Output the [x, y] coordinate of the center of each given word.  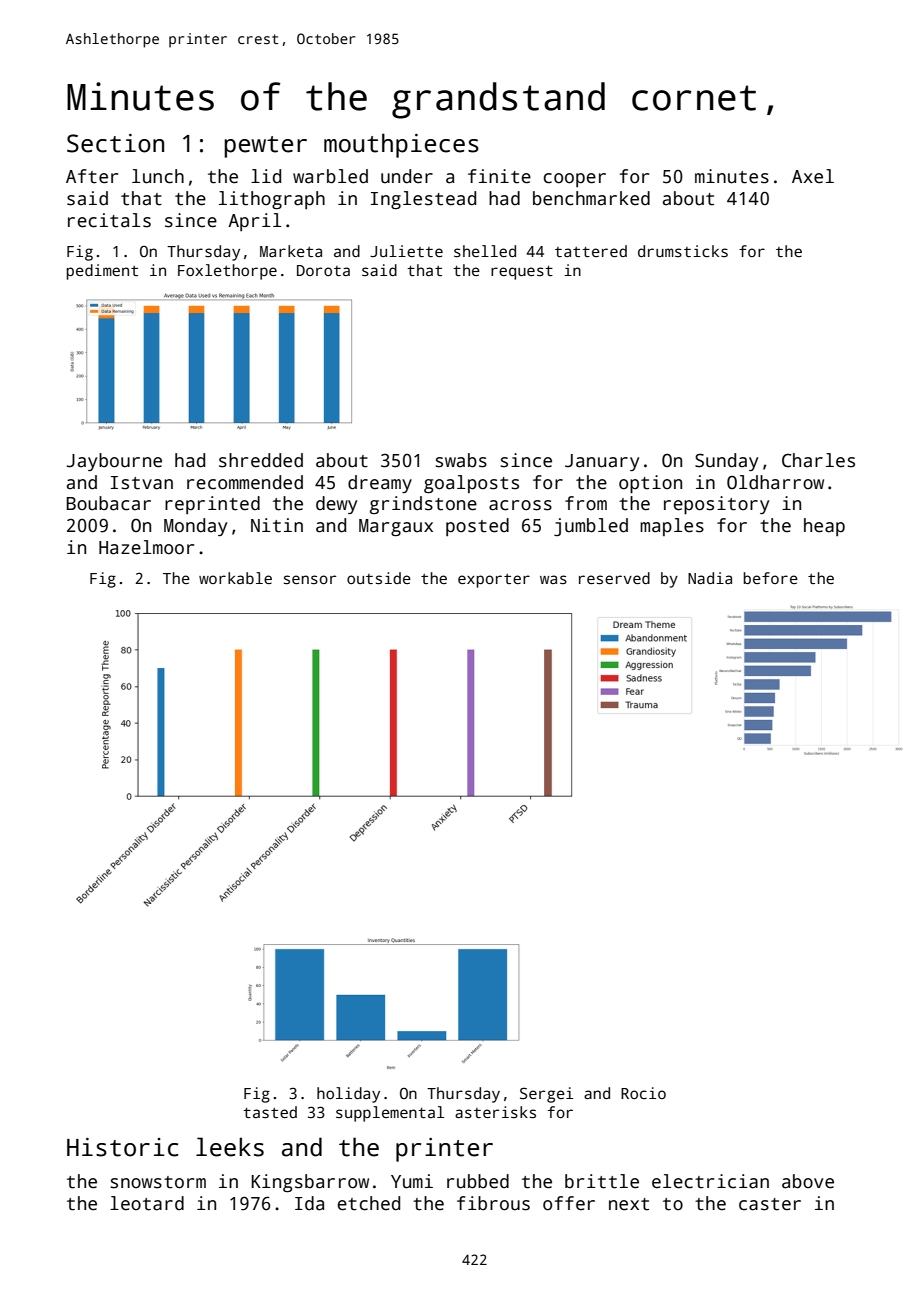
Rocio [643, 1093]
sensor [310, 579]
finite [499, 176]
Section [115, 143]
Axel [813, 176]
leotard [147, 1203]
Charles [818, 460]
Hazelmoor [146, 547]
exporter [494, 580]
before [771, 578]
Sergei [546, 1095]
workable [235, 578]
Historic [122, 1147]
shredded [261, 460]
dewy [336, 505]
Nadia [710, 578]
